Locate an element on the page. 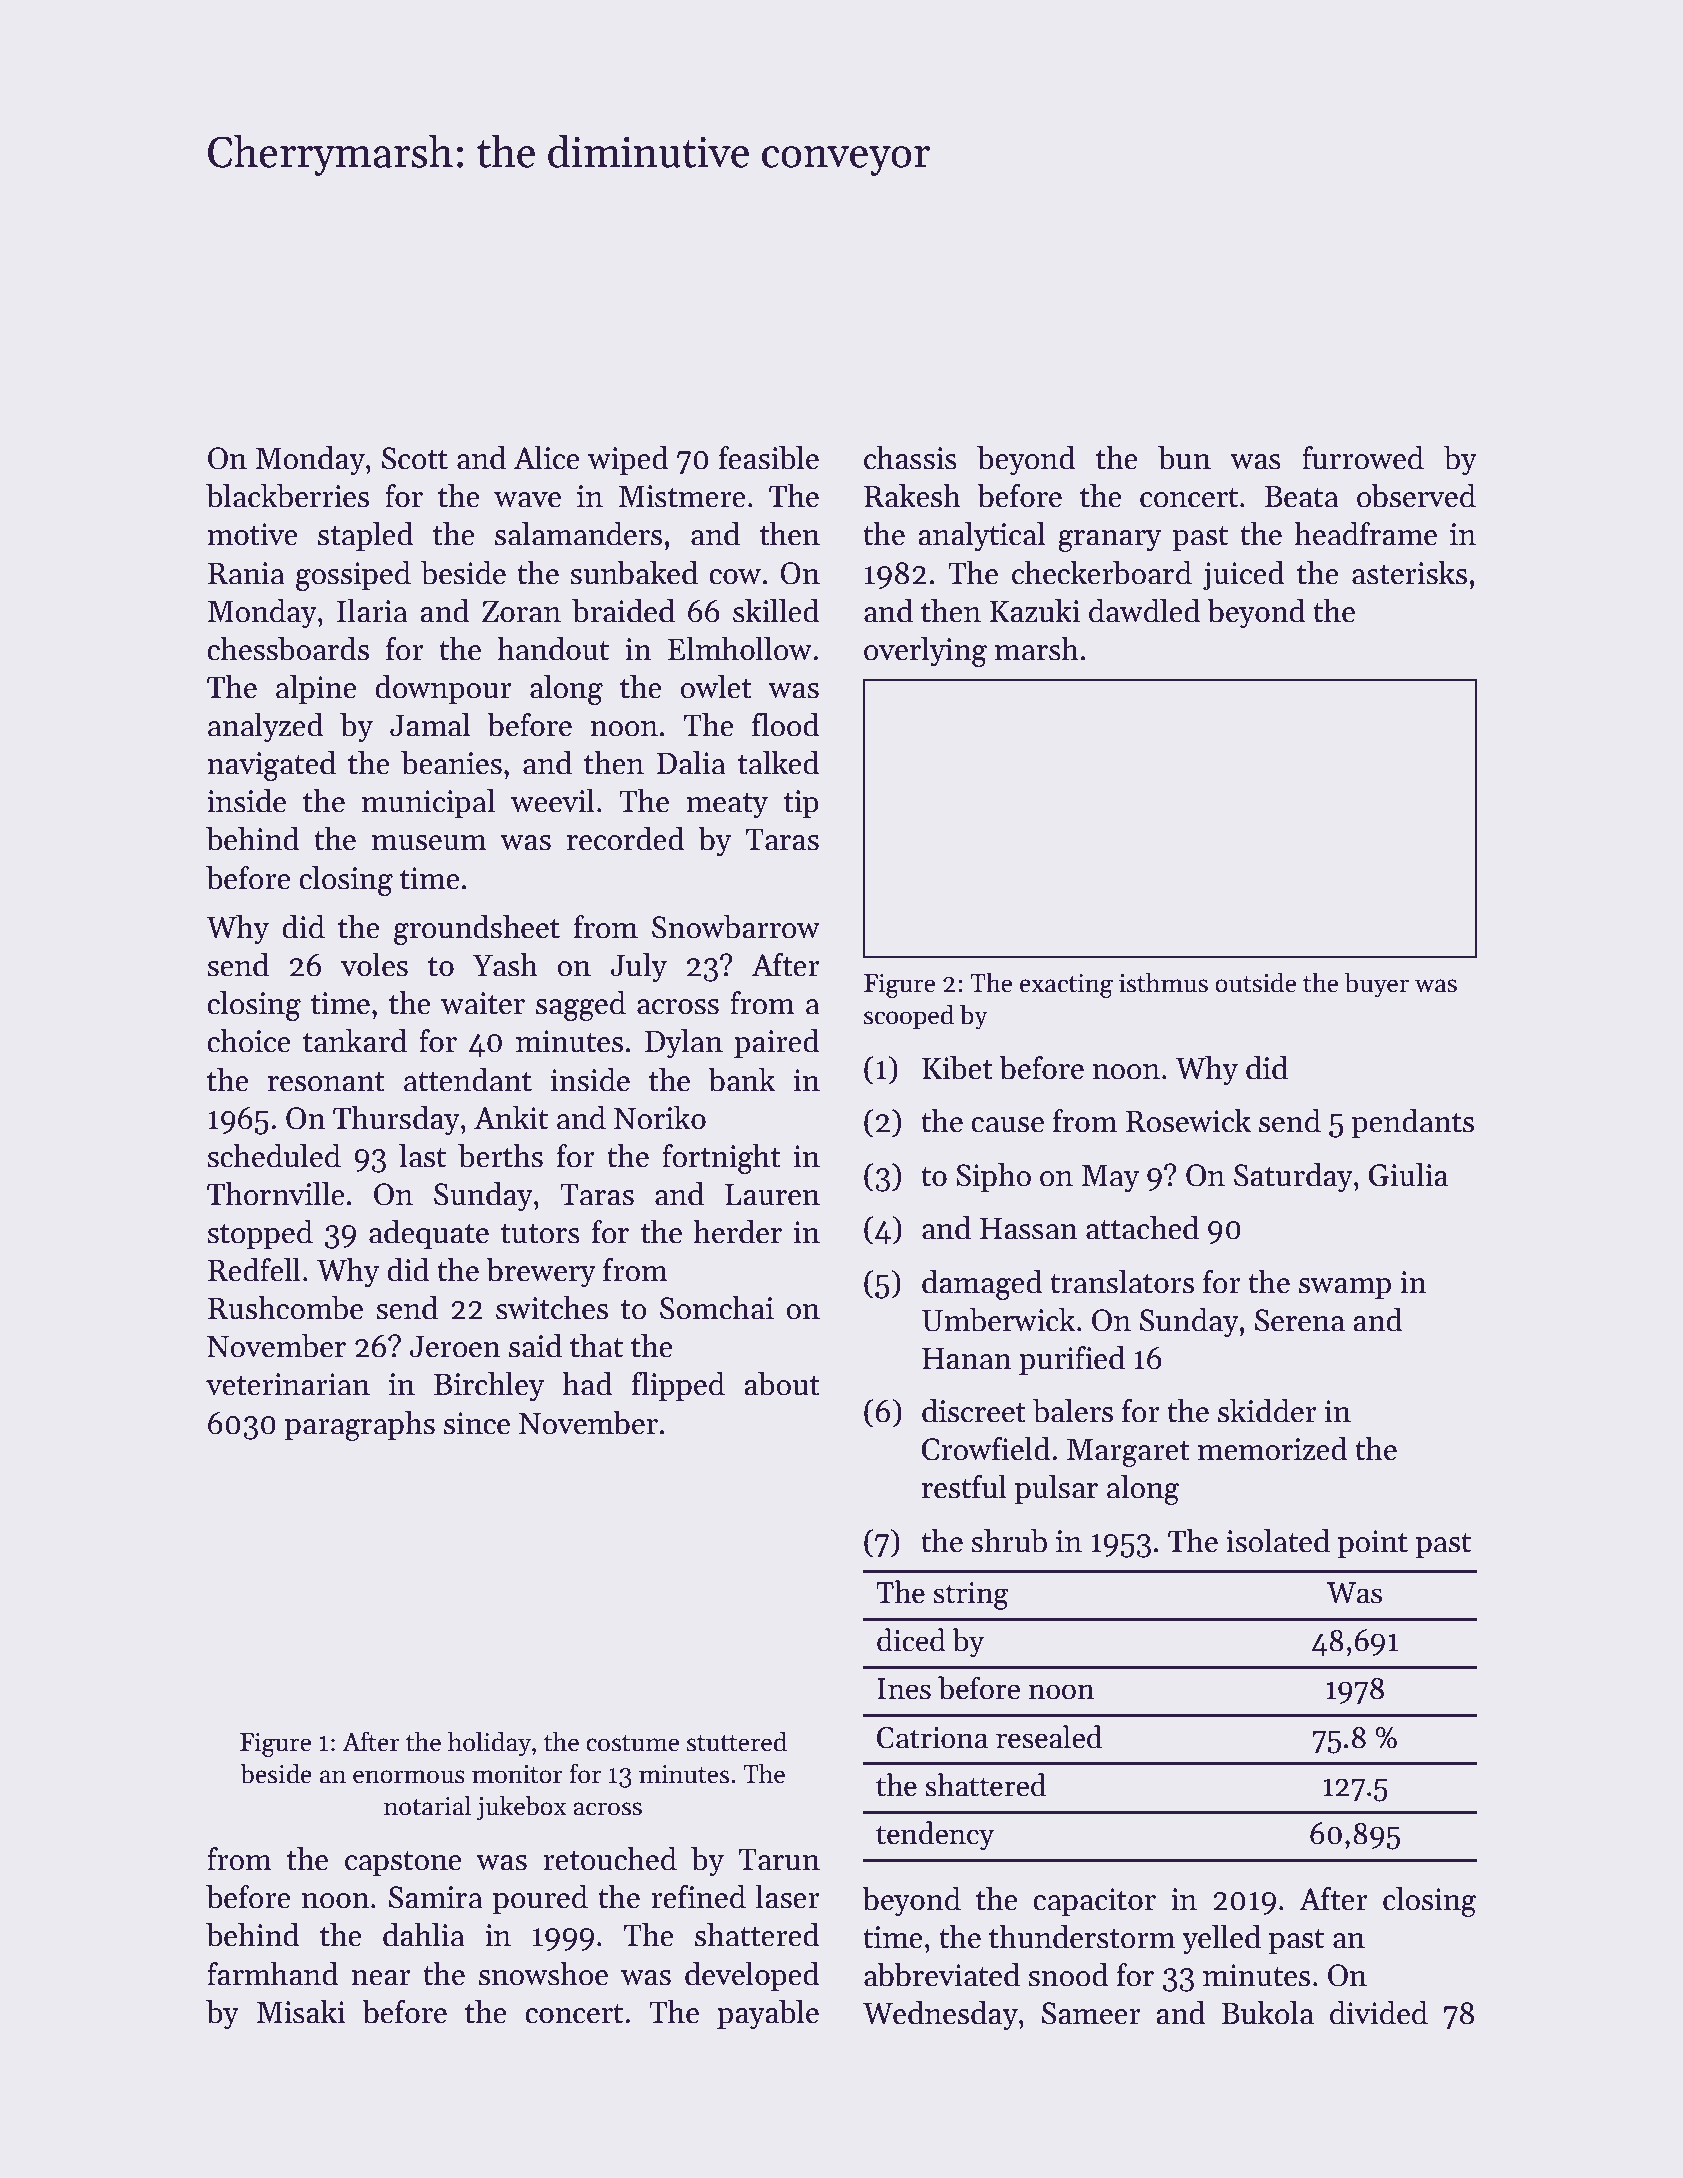 The width and height of the page is (1683, 2178). Yash is located at coordinates (505, 965).
